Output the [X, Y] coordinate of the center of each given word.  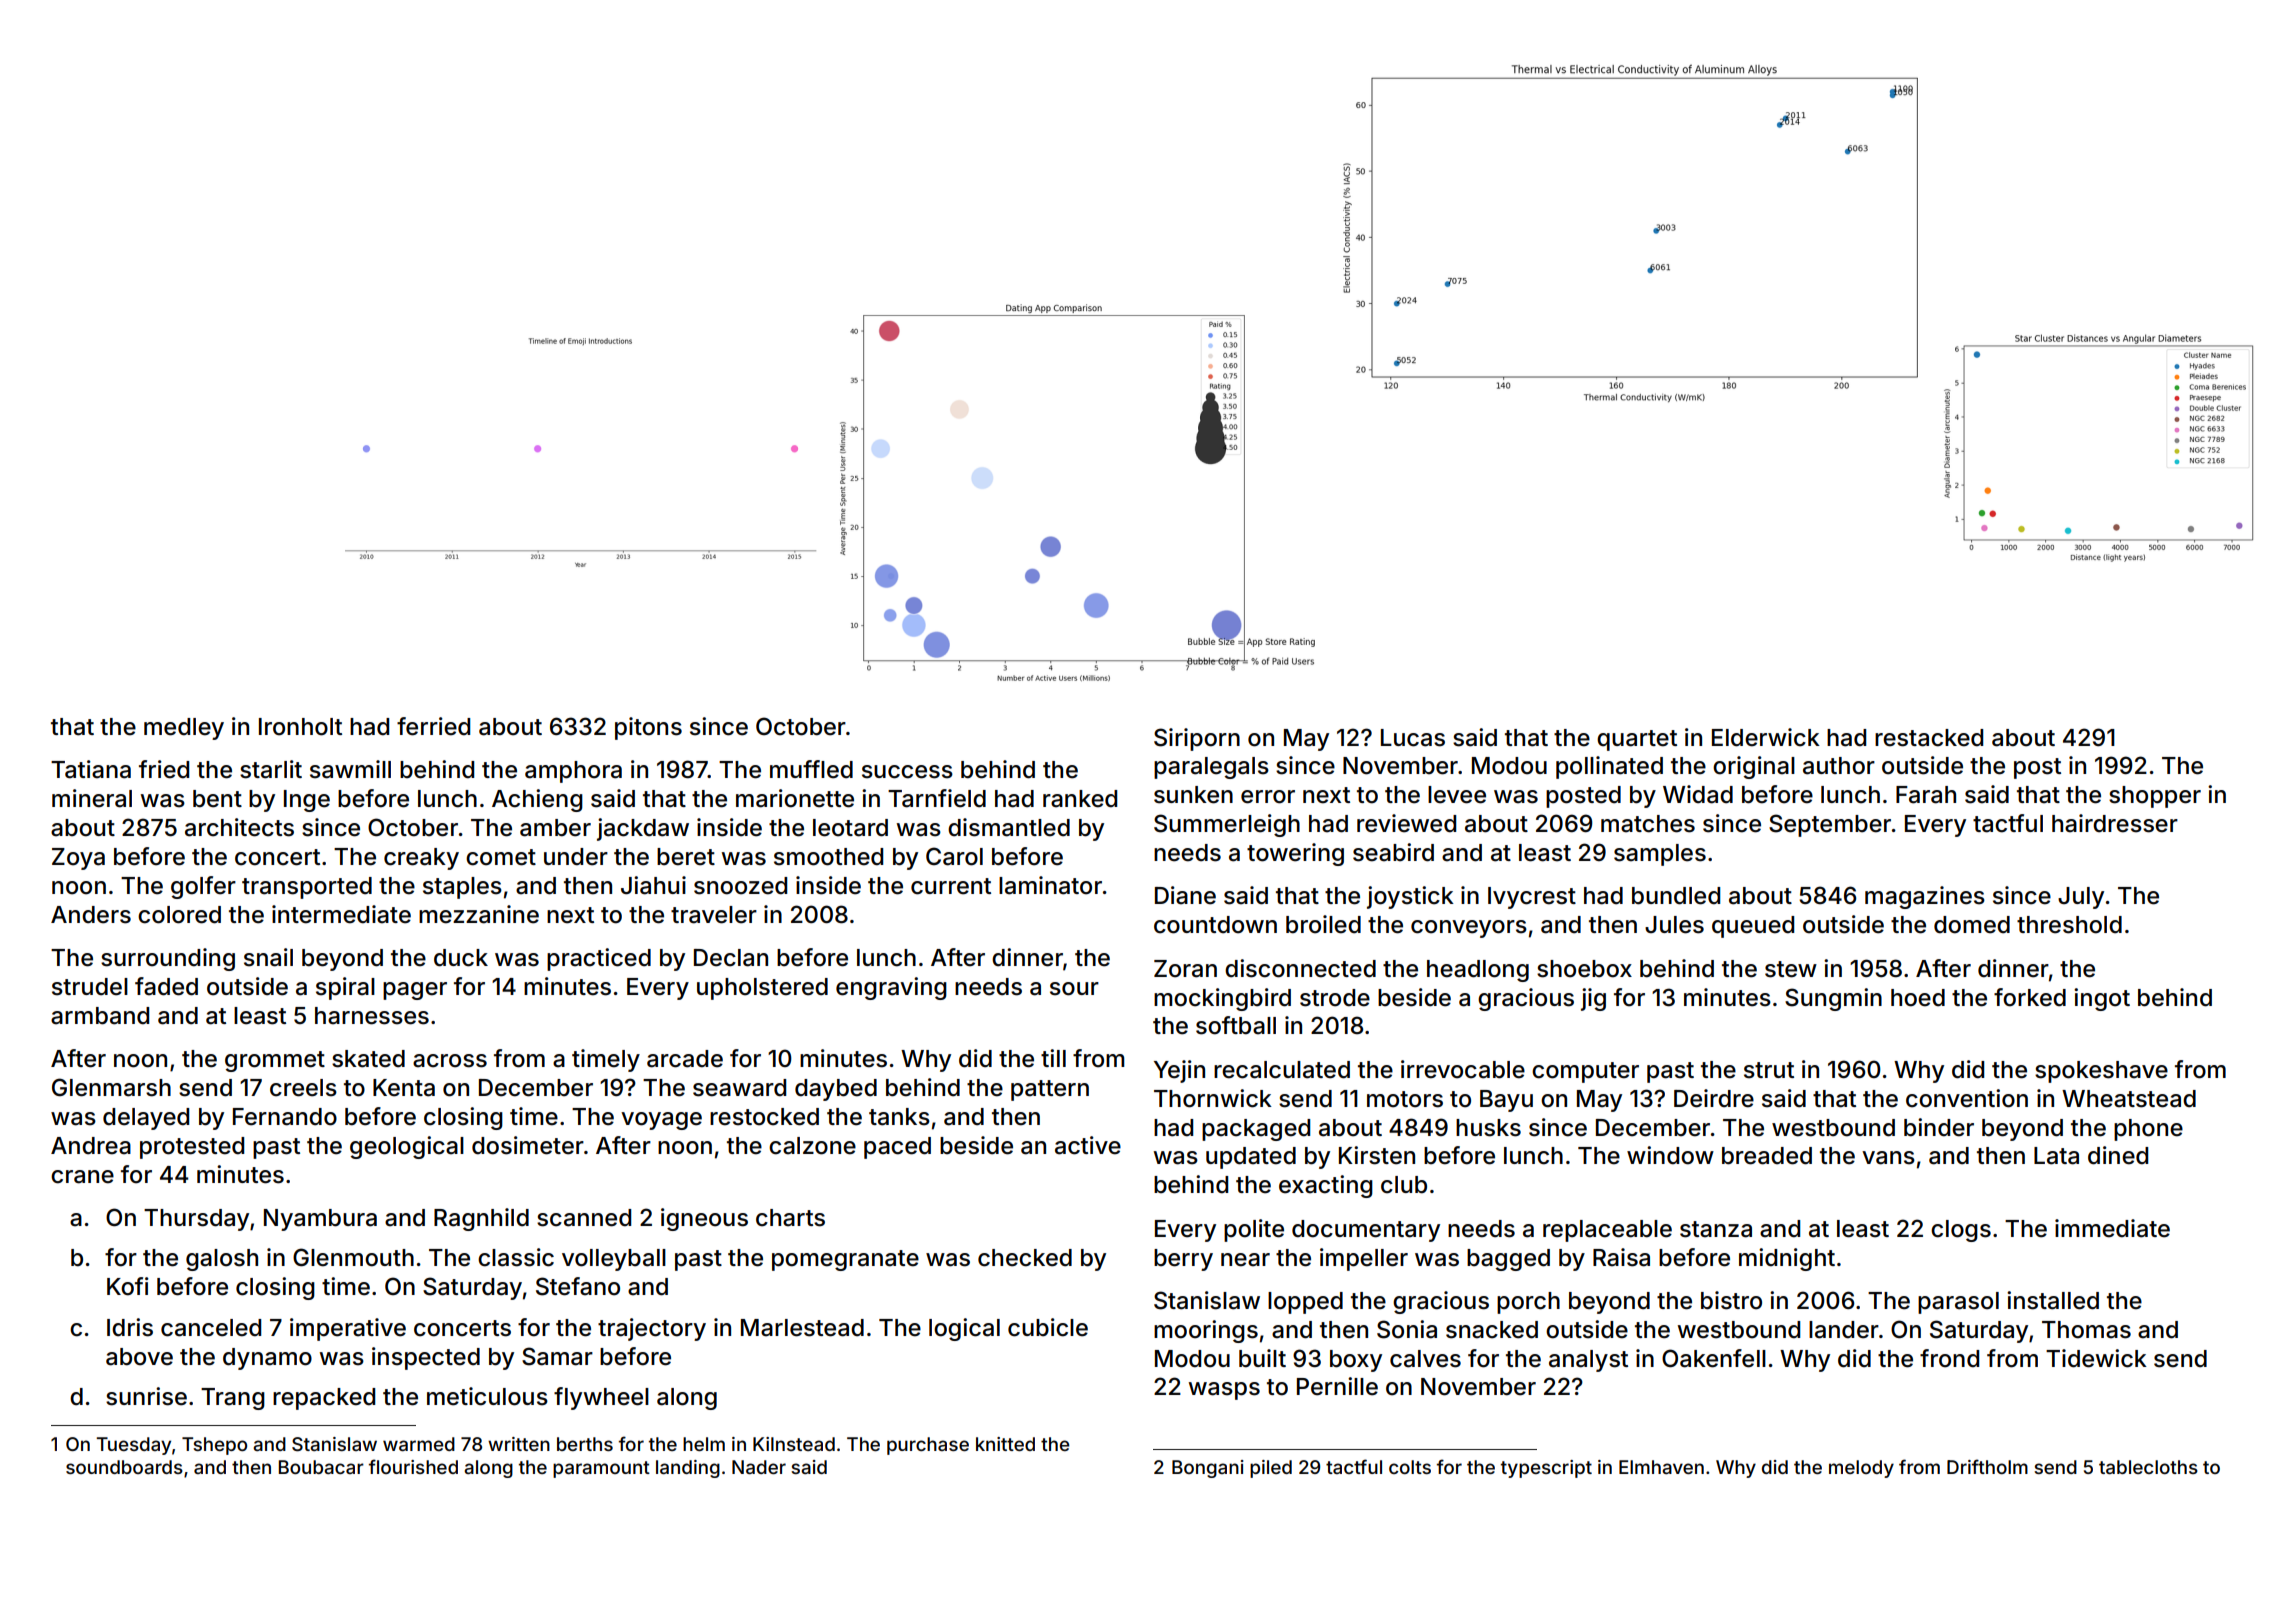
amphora [573, 772]
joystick [1410, 897]
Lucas [1413, 738]
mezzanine [479, 914]
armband [100, 1016]
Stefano [578, 1286]
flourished [413, 1466]
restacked [1929, 738]
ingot [2102, 999]
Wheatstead [2129, 1099]
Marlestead [802, 1328]
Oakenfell [1714, 1358]
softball [1236, 1025]
